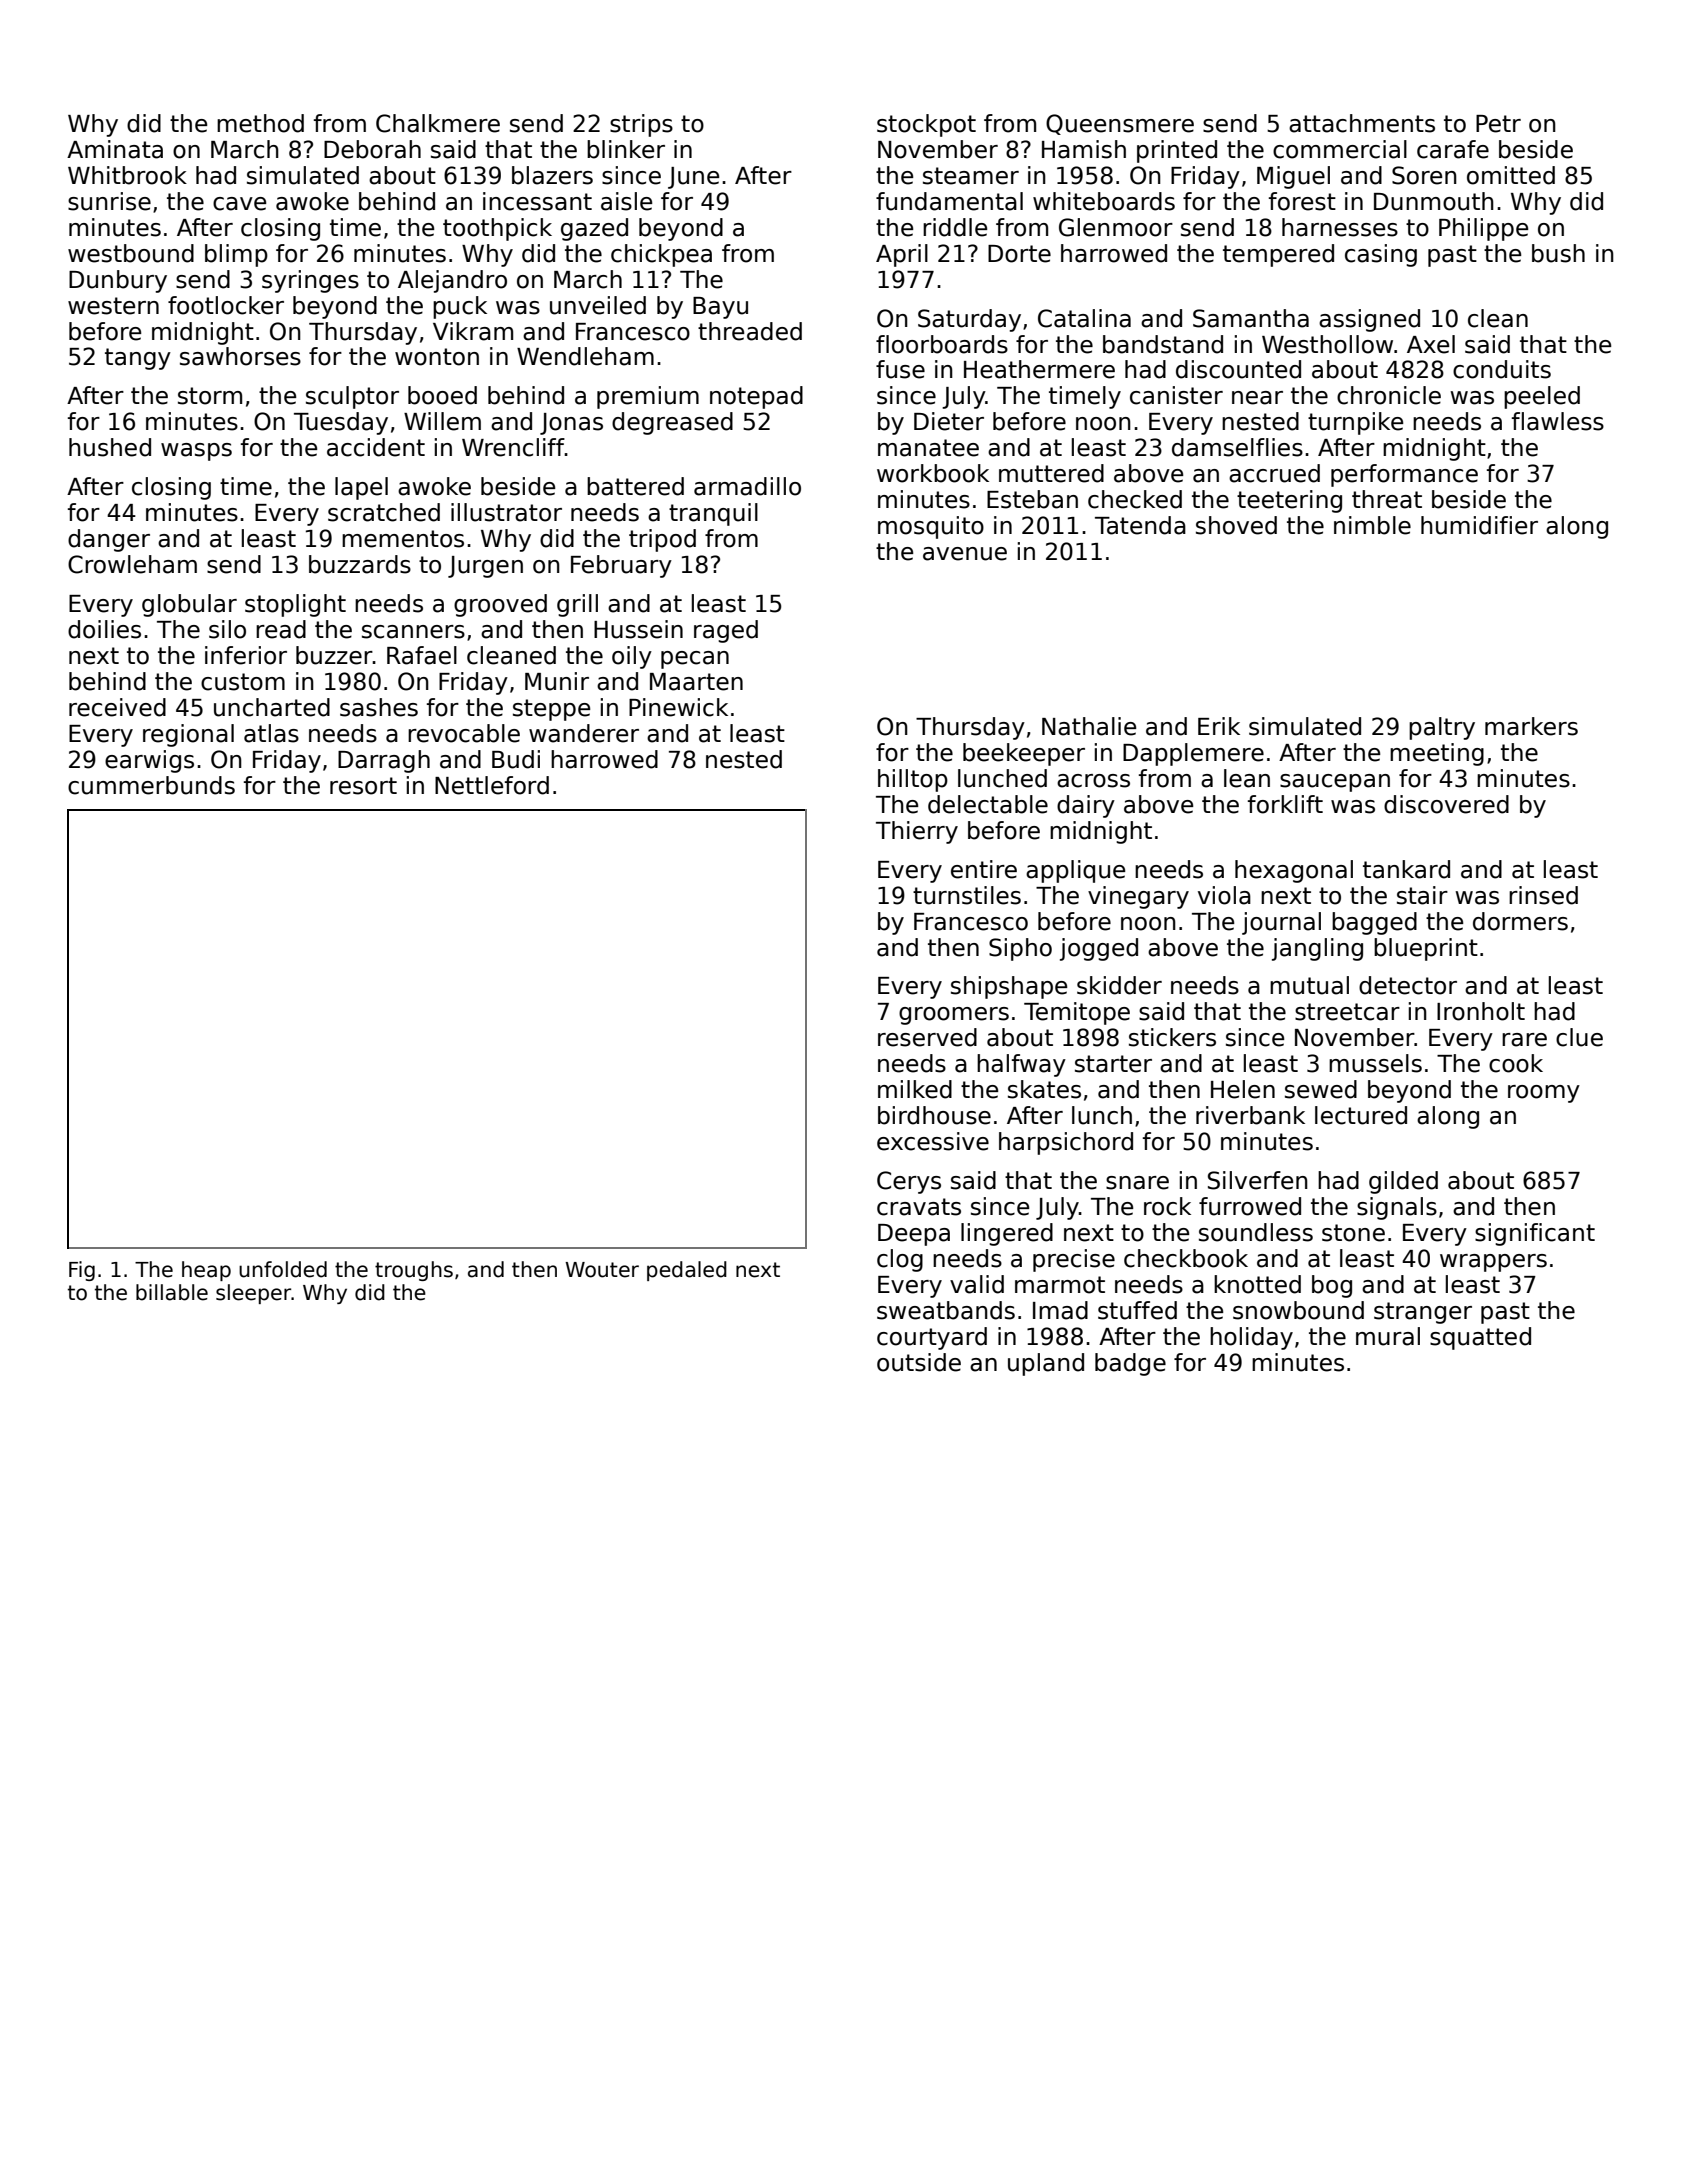  What do you see at coordinates (902, 255) in the document?
I see `April` at bounding box center [902, 255].
